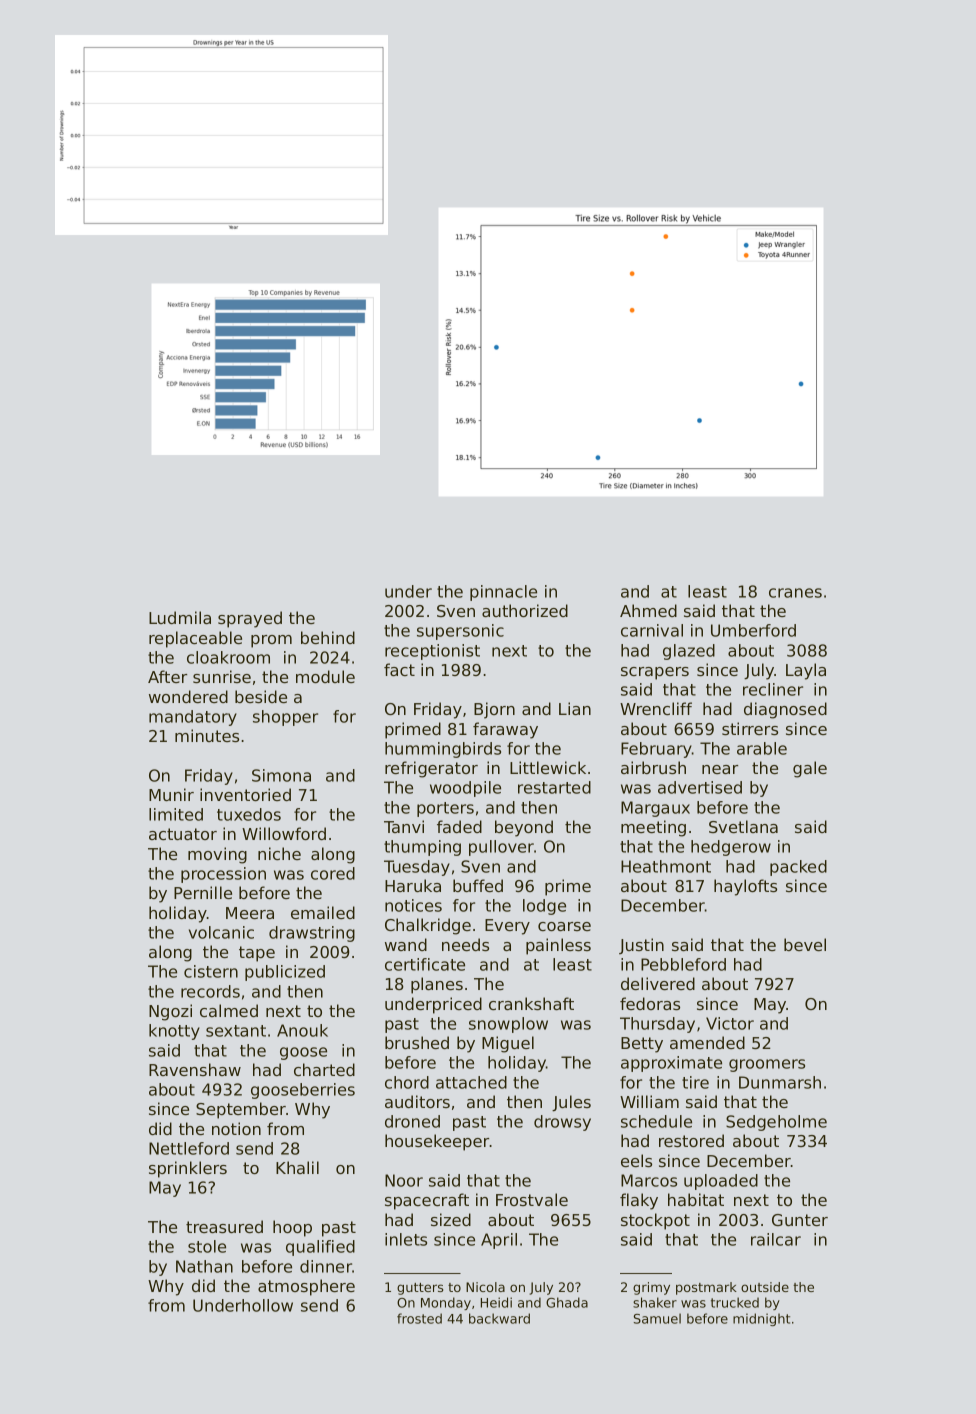 This image has width=976, height=1414. What do you see at coordinates (671, 1064) in the image?
I see `approximate` at bounding box center [671, 1064].
